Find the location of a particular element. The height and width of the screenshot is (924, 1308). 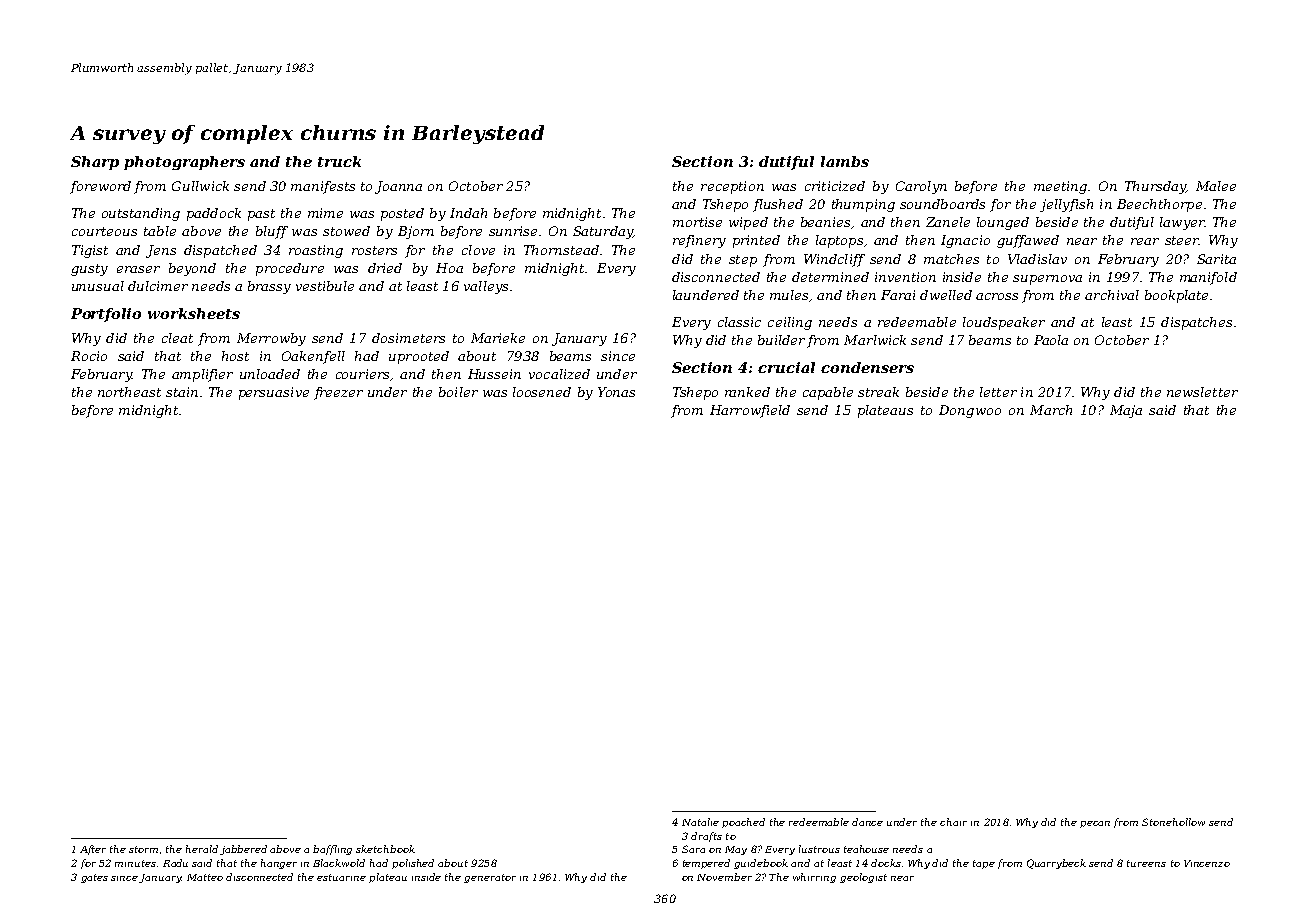

truck is located at coordinates (339, 161).
